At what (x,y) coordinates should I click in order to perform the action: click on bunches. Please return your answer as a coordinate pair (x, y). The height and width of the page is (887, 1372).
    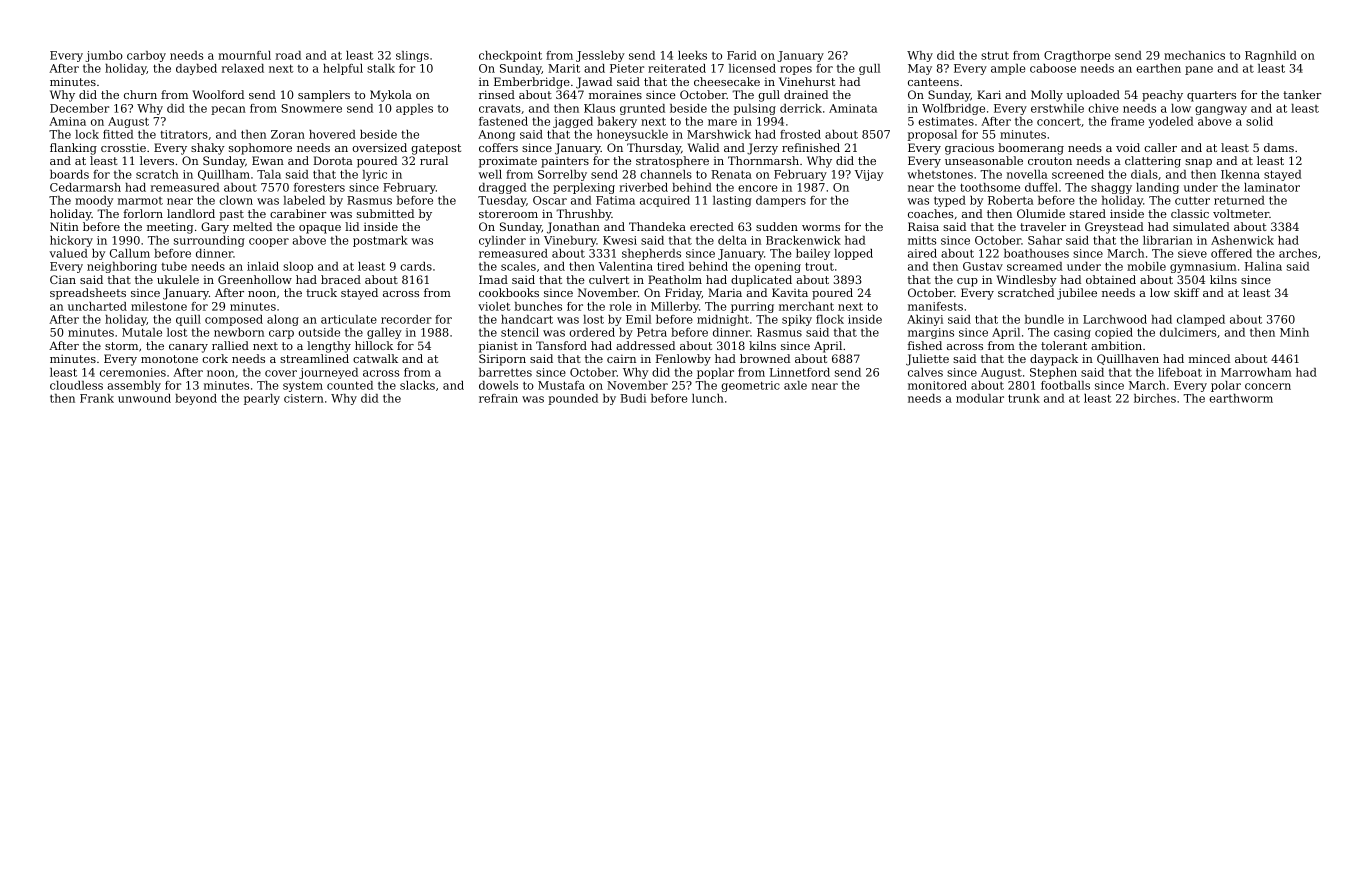
    Looking at the image, I should click on (538, 306).
